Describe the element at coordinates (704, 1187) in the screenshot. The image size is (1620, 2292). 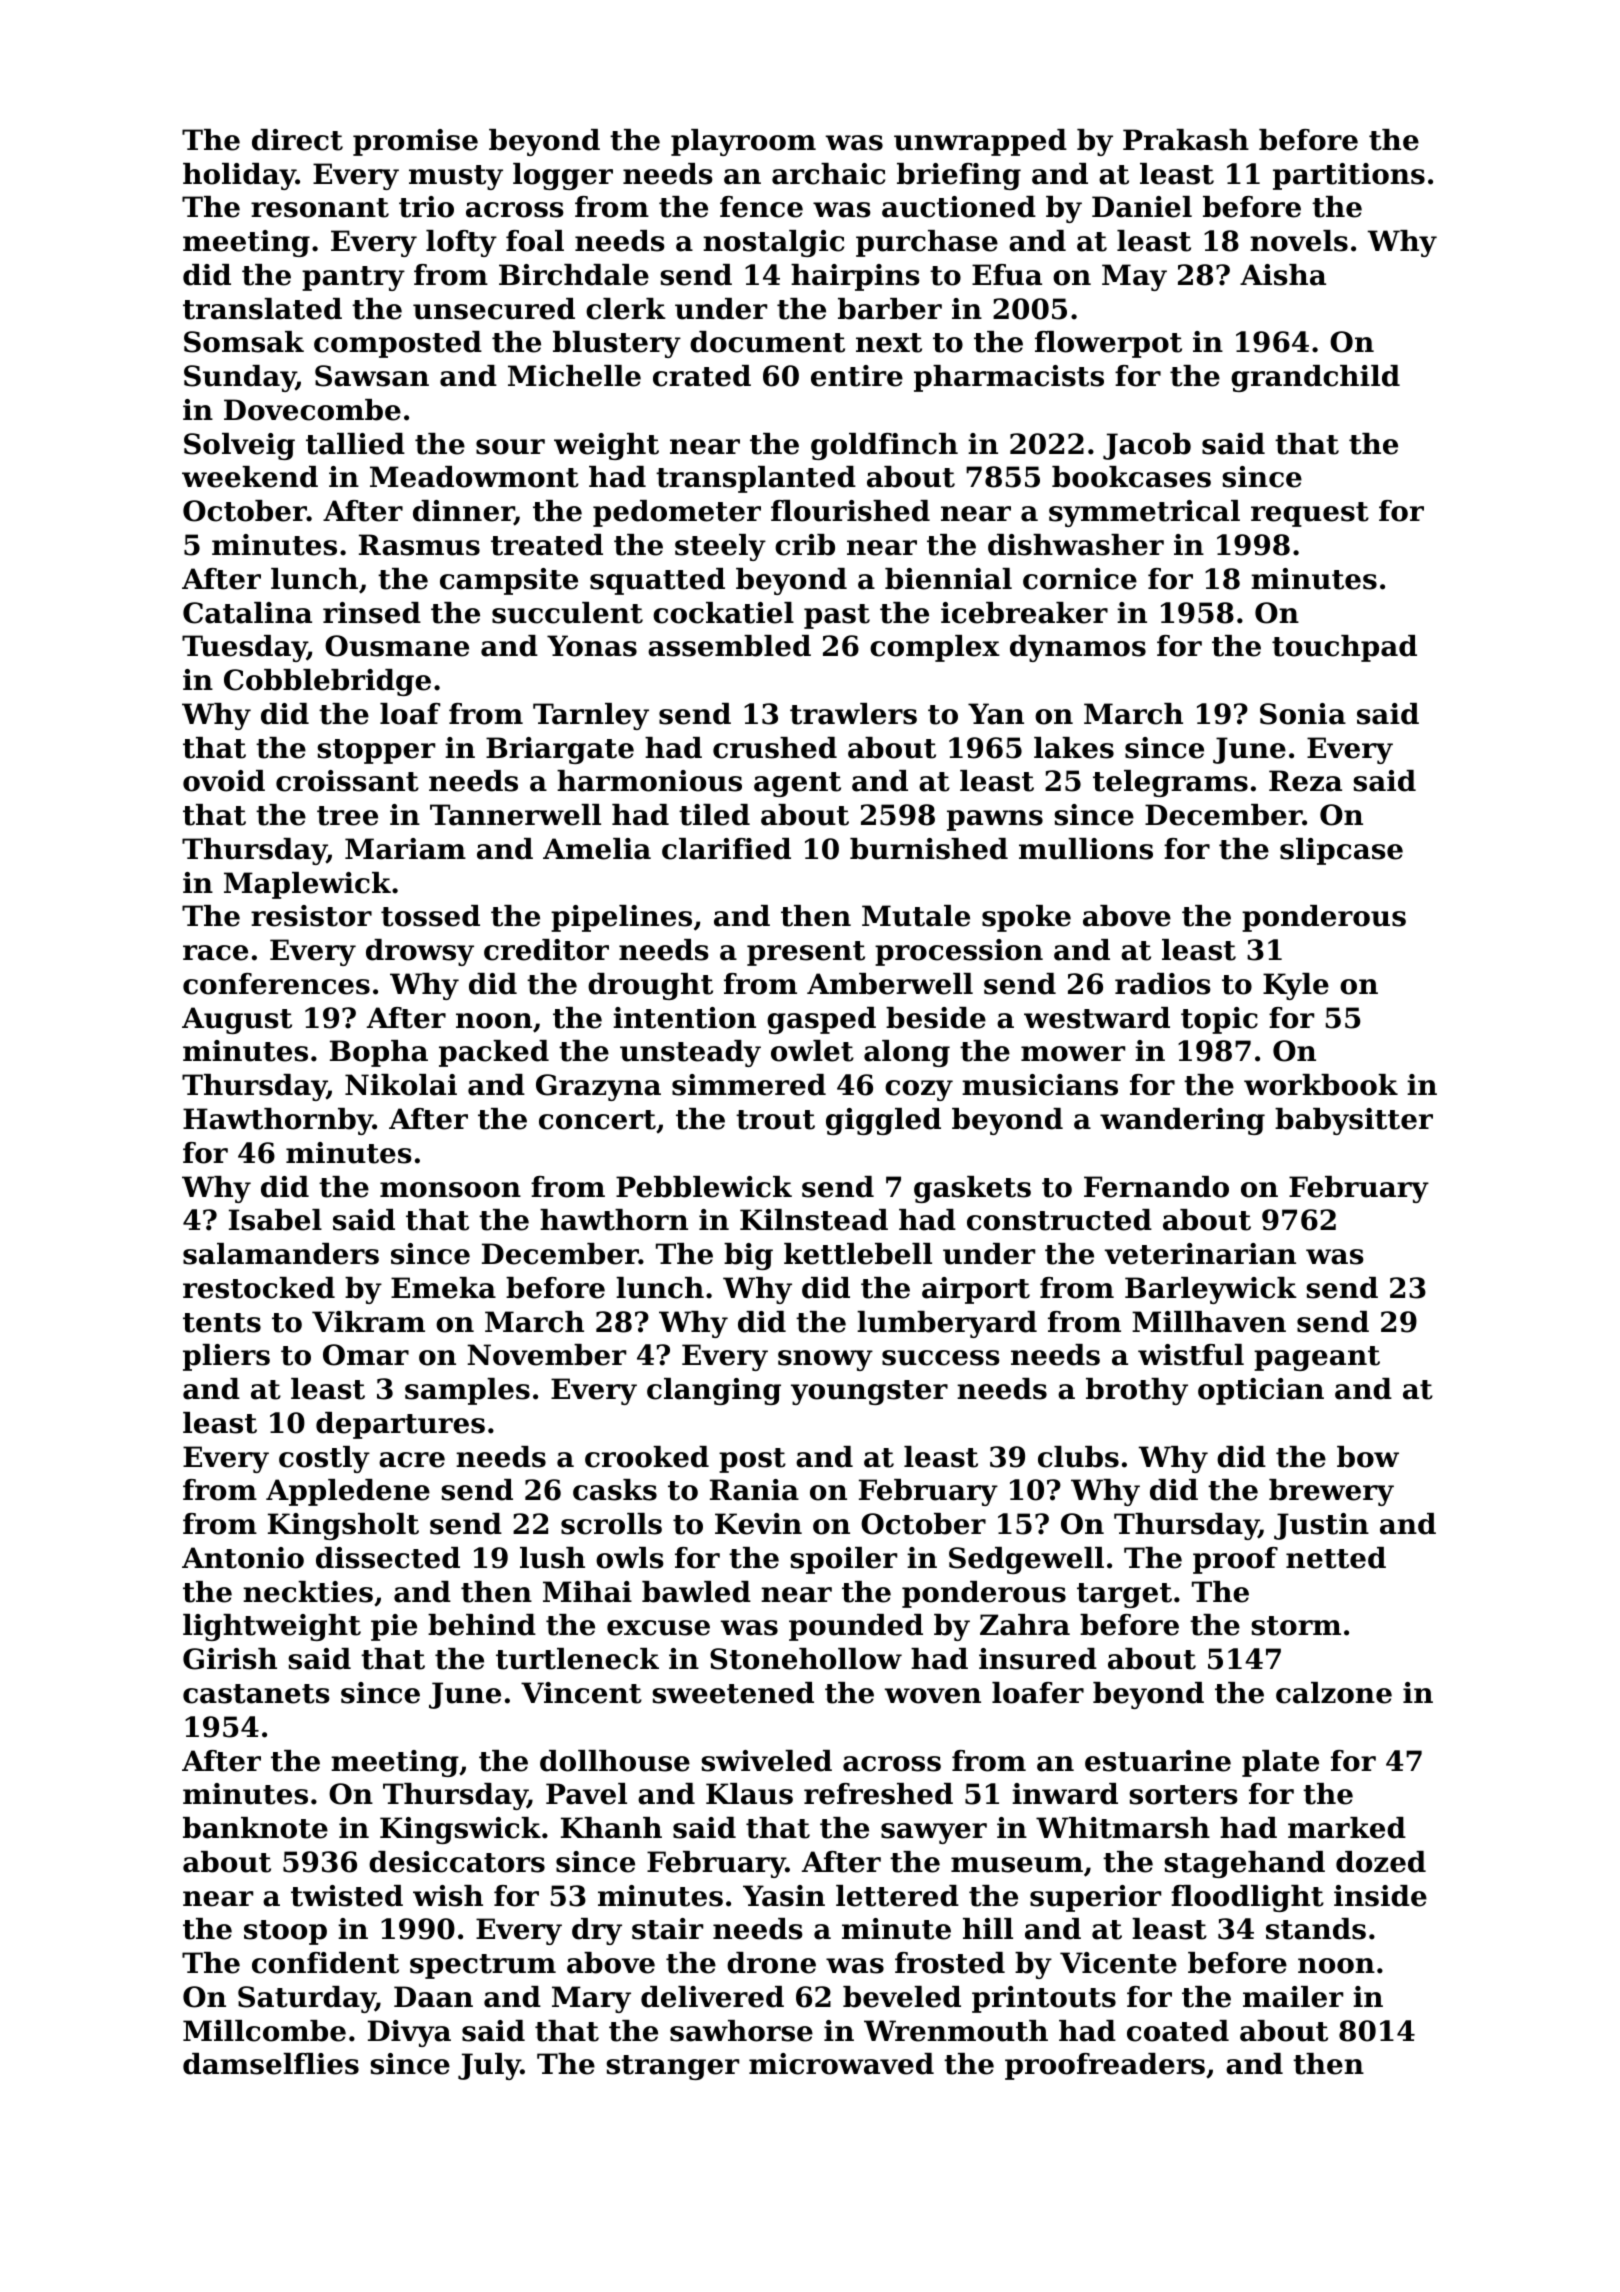
I see `Pebblewick` at that location.
